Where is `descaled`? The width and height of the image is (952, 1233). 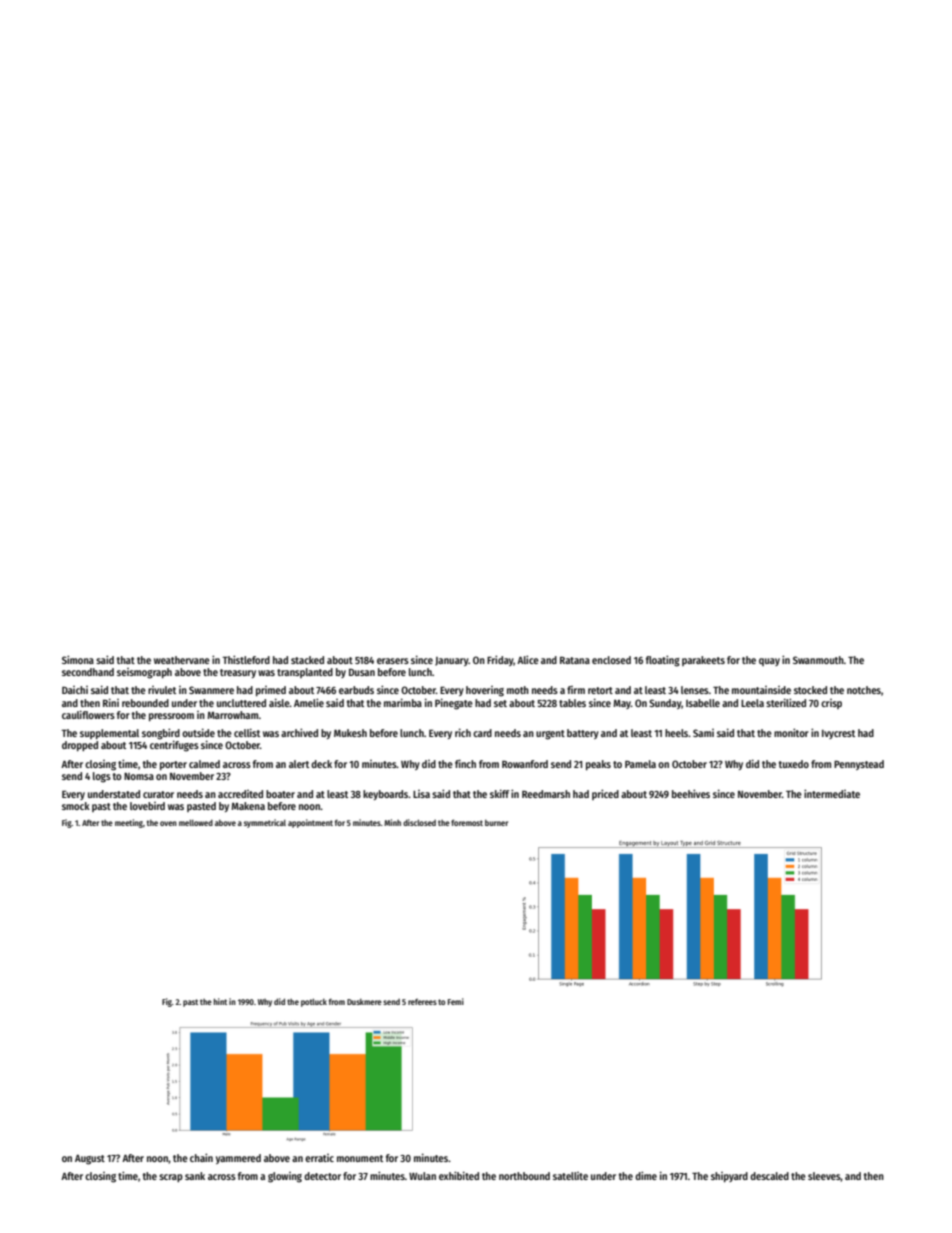 descaled is located at coordinates (769, 1176).
